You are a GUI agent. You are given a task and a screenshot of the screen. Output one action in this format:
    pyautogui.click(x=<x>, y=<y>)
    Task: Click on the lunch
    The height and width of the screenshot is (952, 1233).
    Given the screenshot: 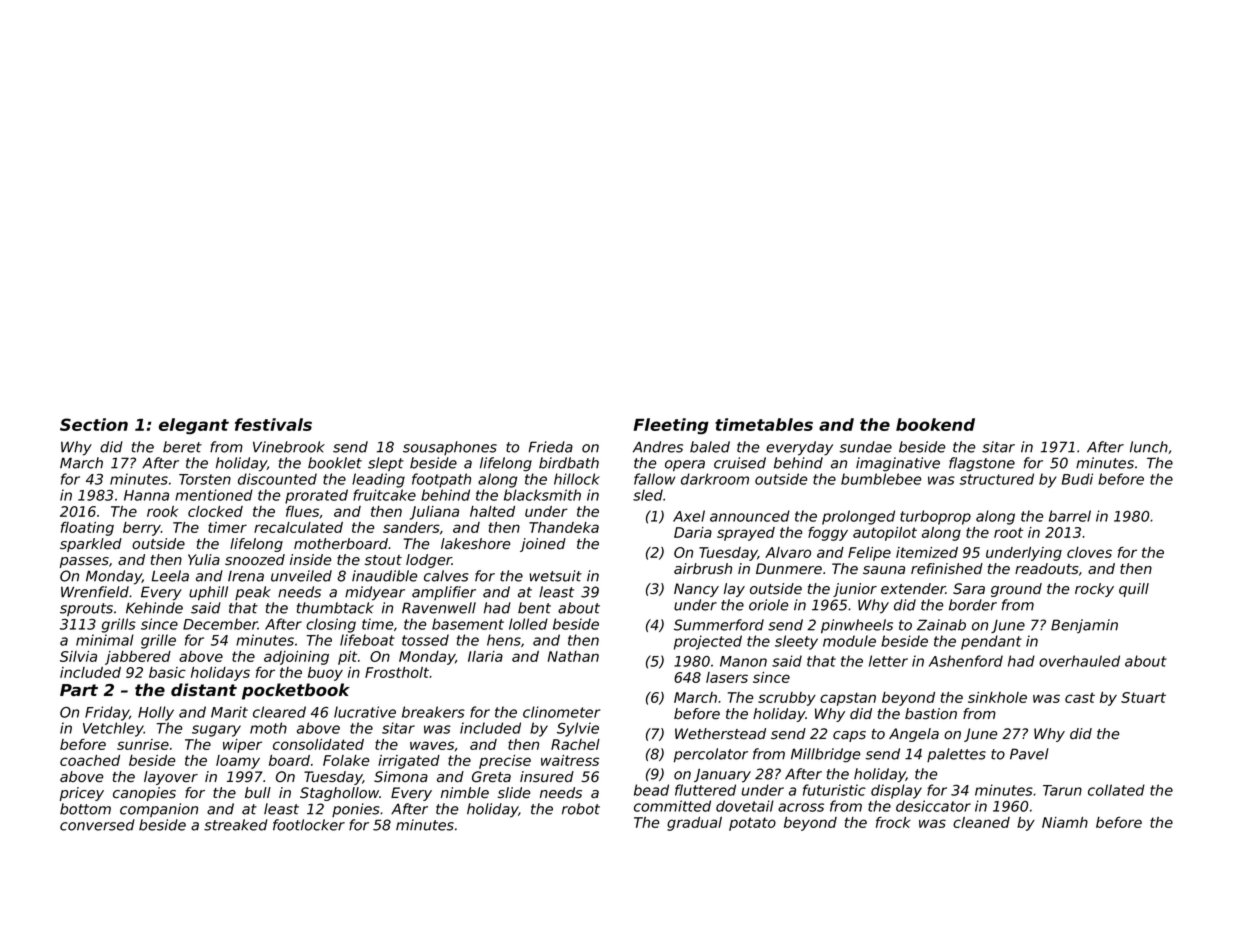 What is the action you would take?
    pyautogui.click(x=1149, y=447)
